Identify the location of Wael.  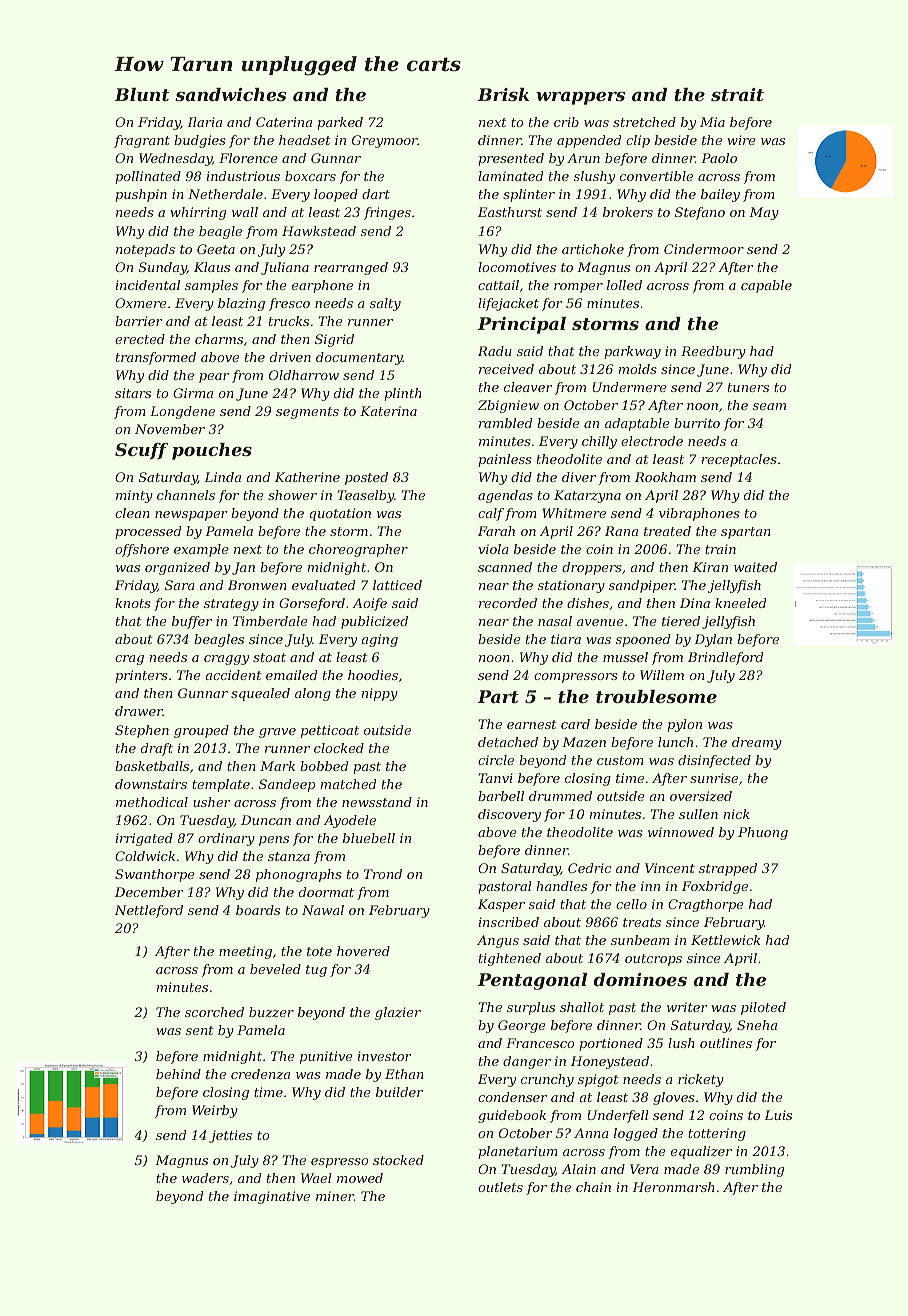
(316, 1178).
